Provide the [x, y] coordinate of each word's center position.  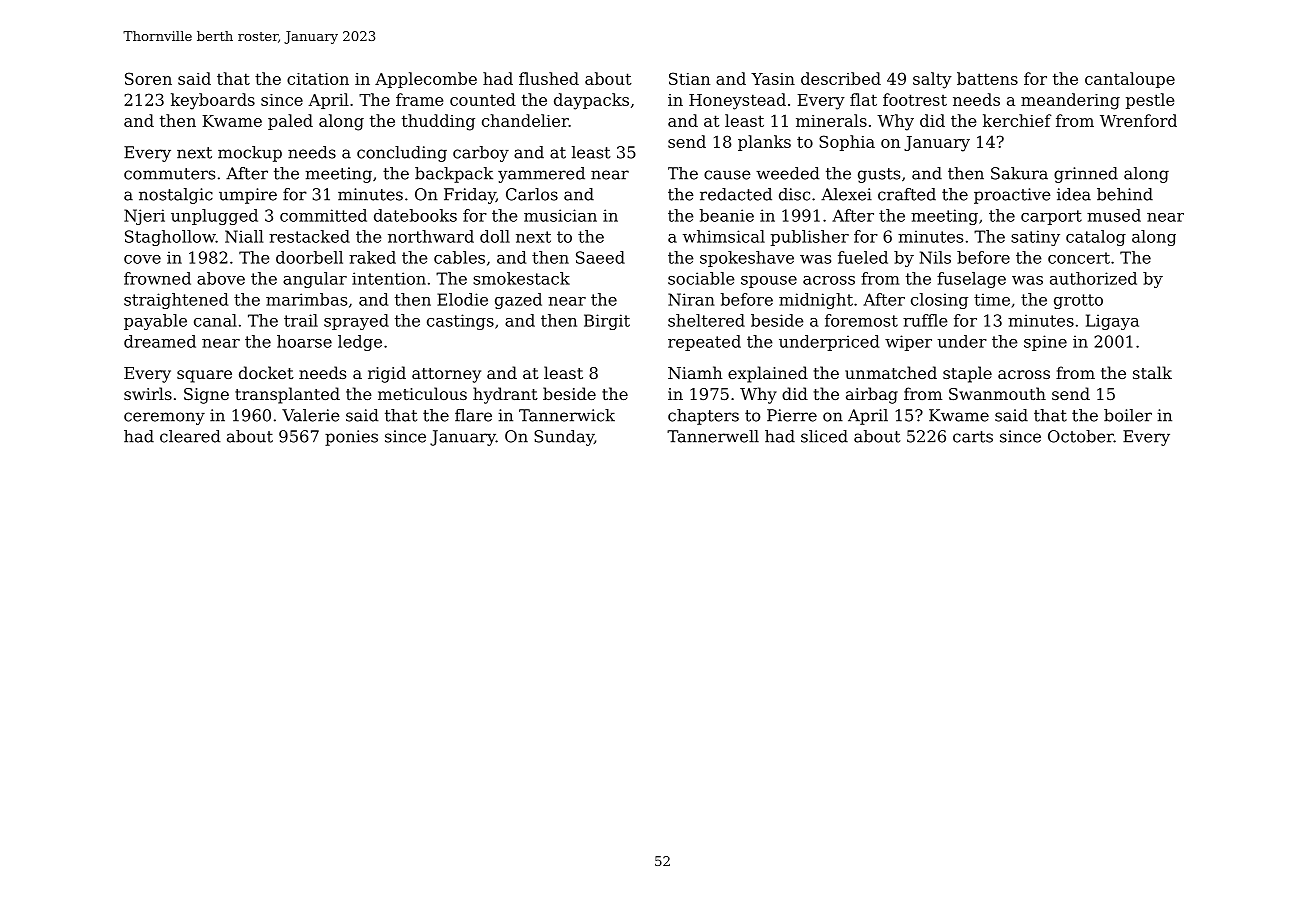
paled [290, 122]
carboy [481, 154]
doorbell [309, 257]
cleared [190, 436]
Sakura [1019, 173]
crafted [907, 194]
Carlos [532, 194]
